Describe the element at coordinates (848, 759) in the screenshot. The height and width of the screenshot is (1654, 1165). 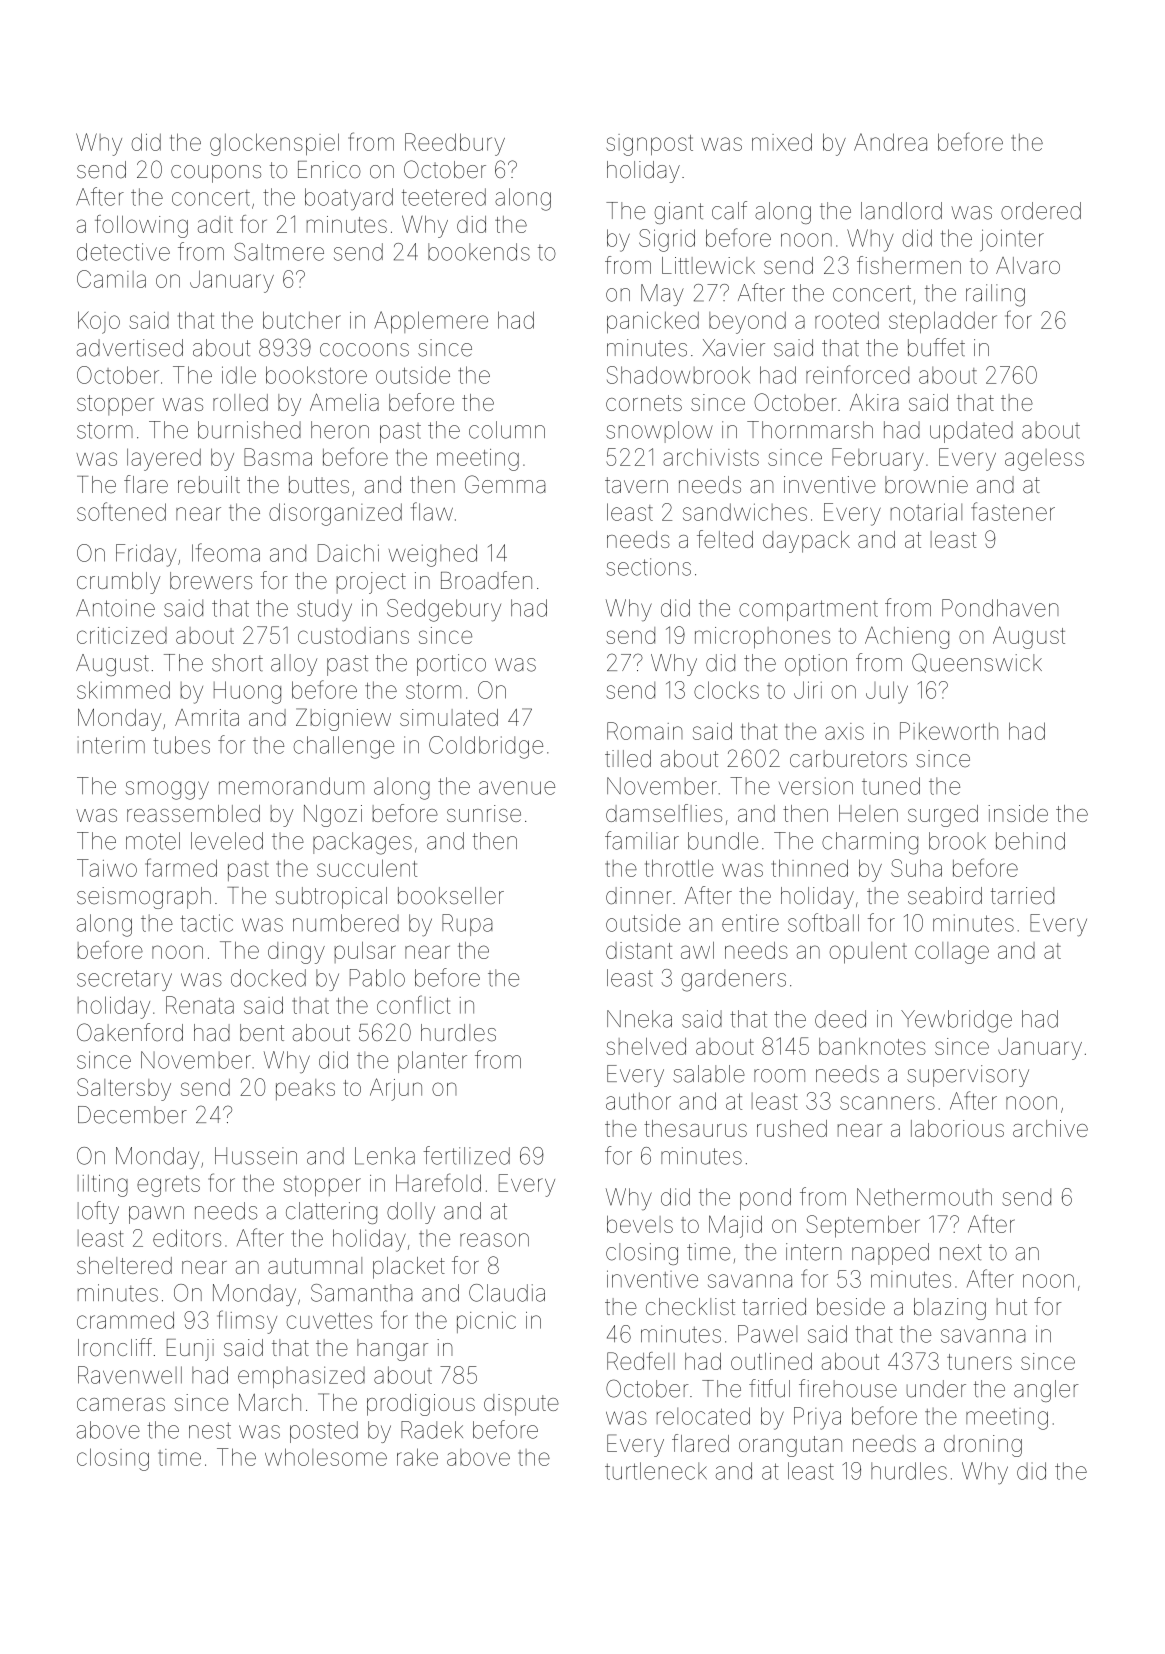
I see `carburetors` at that location.
